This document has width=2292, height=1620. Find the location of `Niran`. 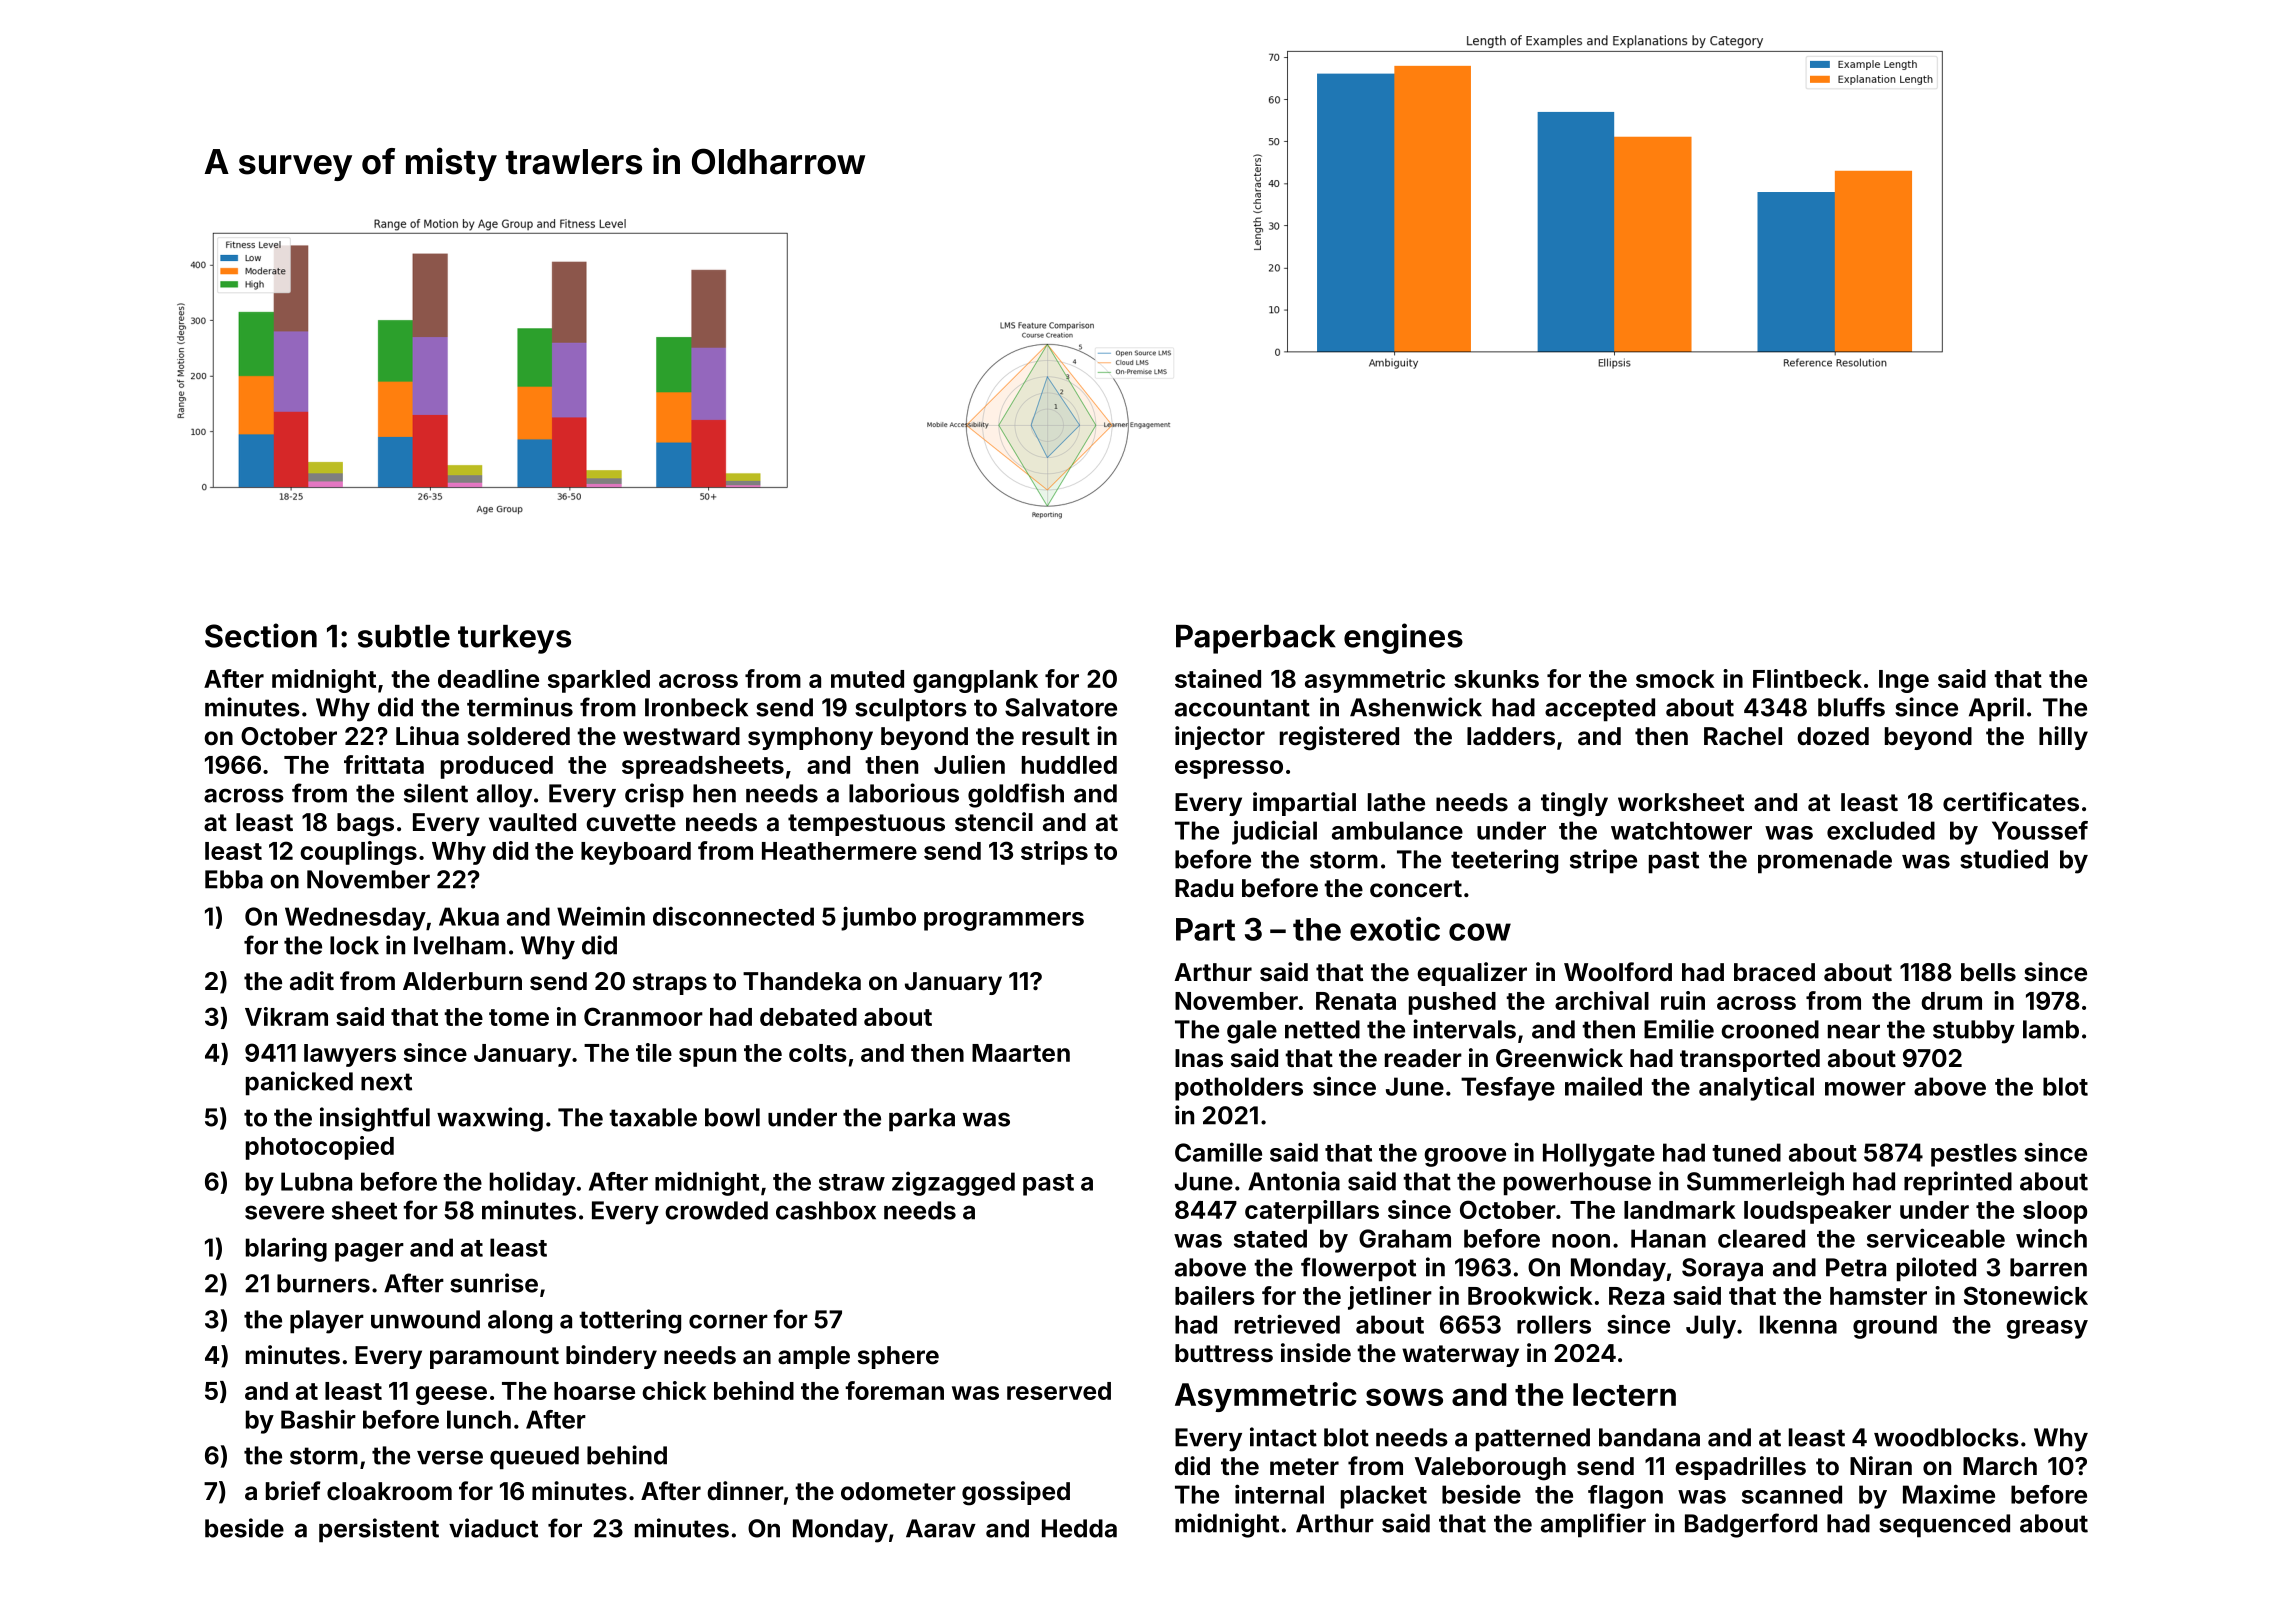

Niran is located at coordinates (1881, 1465).
